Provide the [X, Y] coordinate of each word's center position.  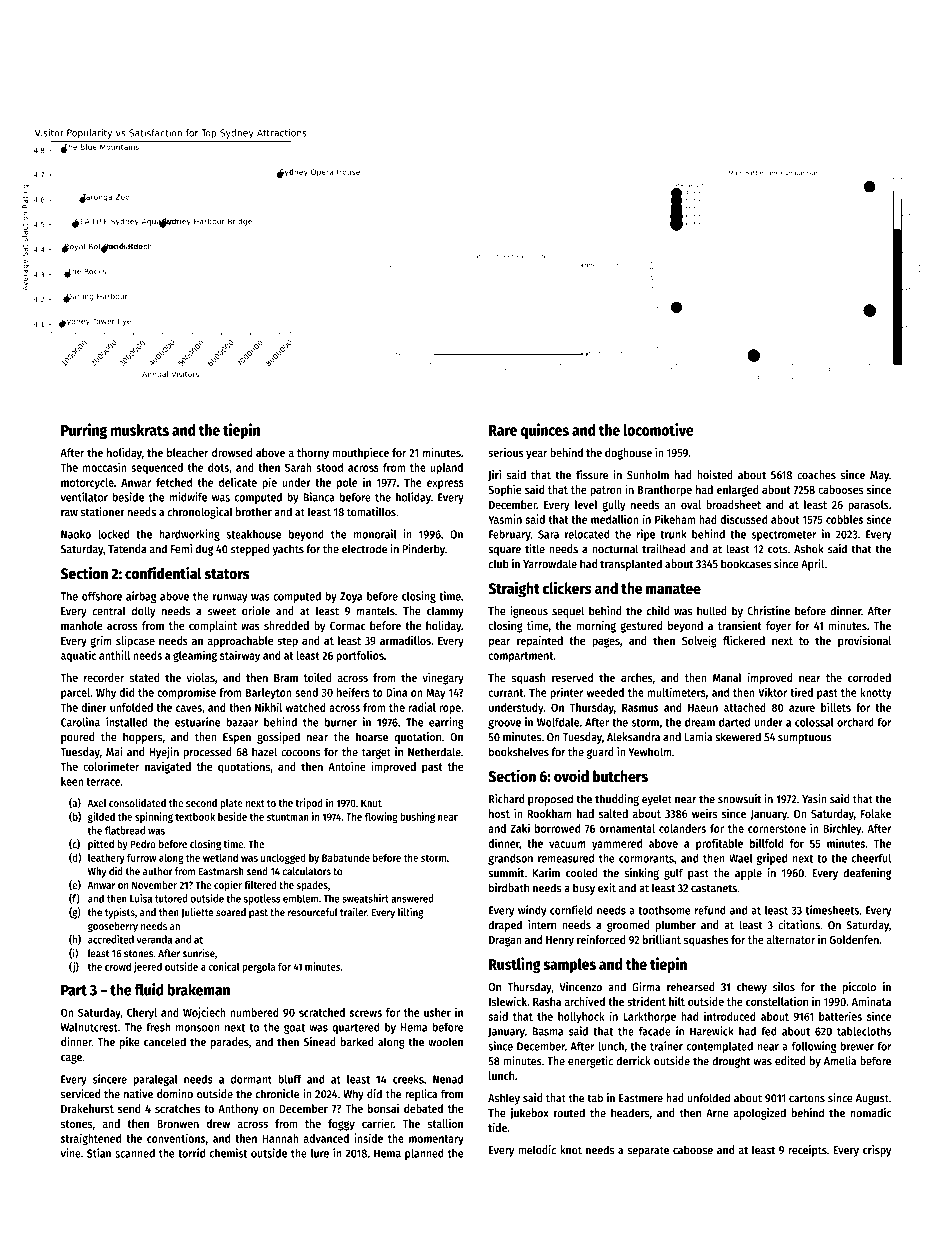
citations [799, 925]
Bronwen [178, 1124]
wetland [220, 857]
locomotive [658, 429]
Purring [84, 431]
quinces [544, 431]
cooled [582, 873]
